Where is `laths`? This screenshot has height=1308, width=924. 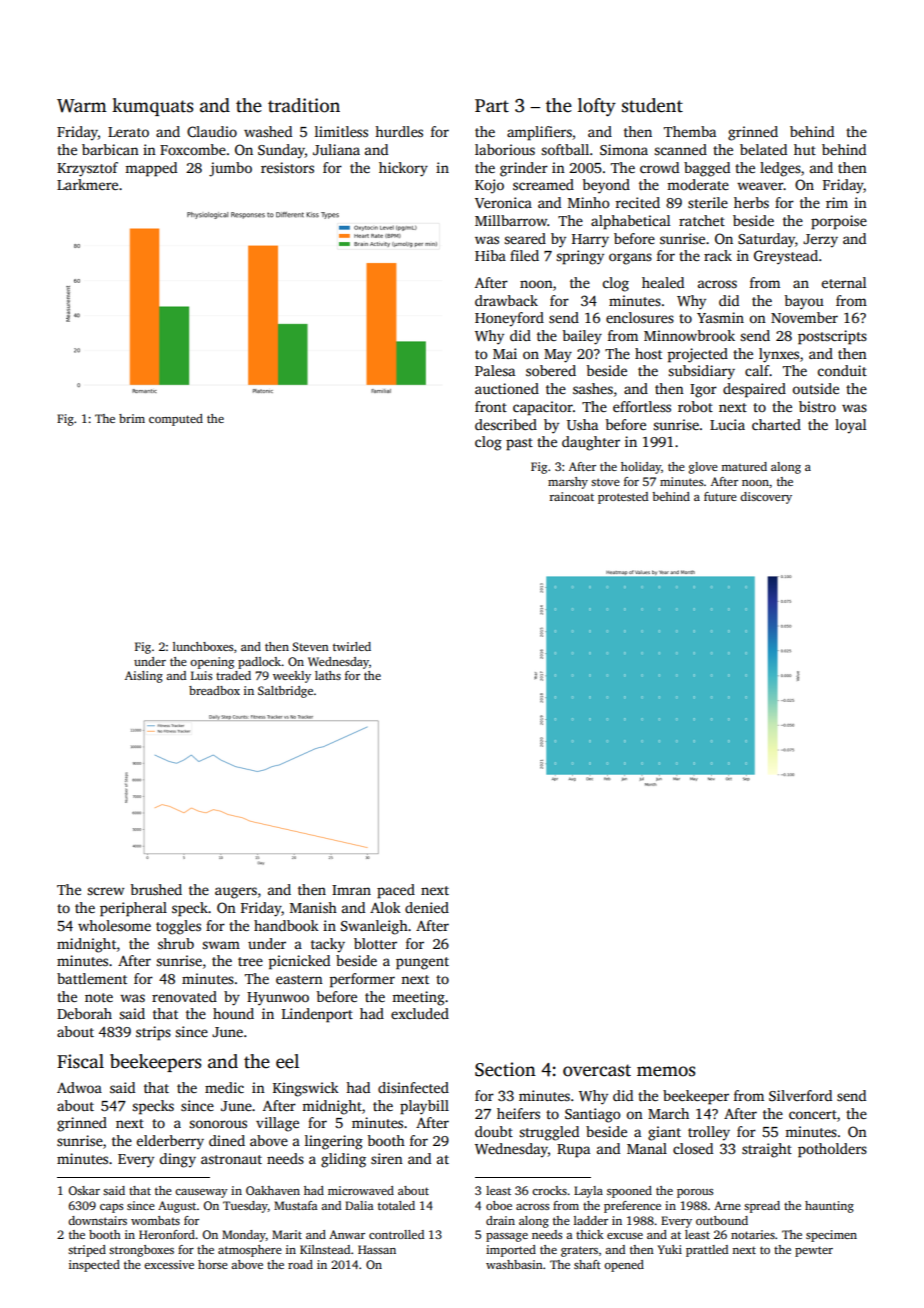
laths is located at coordinates (328, 675).
